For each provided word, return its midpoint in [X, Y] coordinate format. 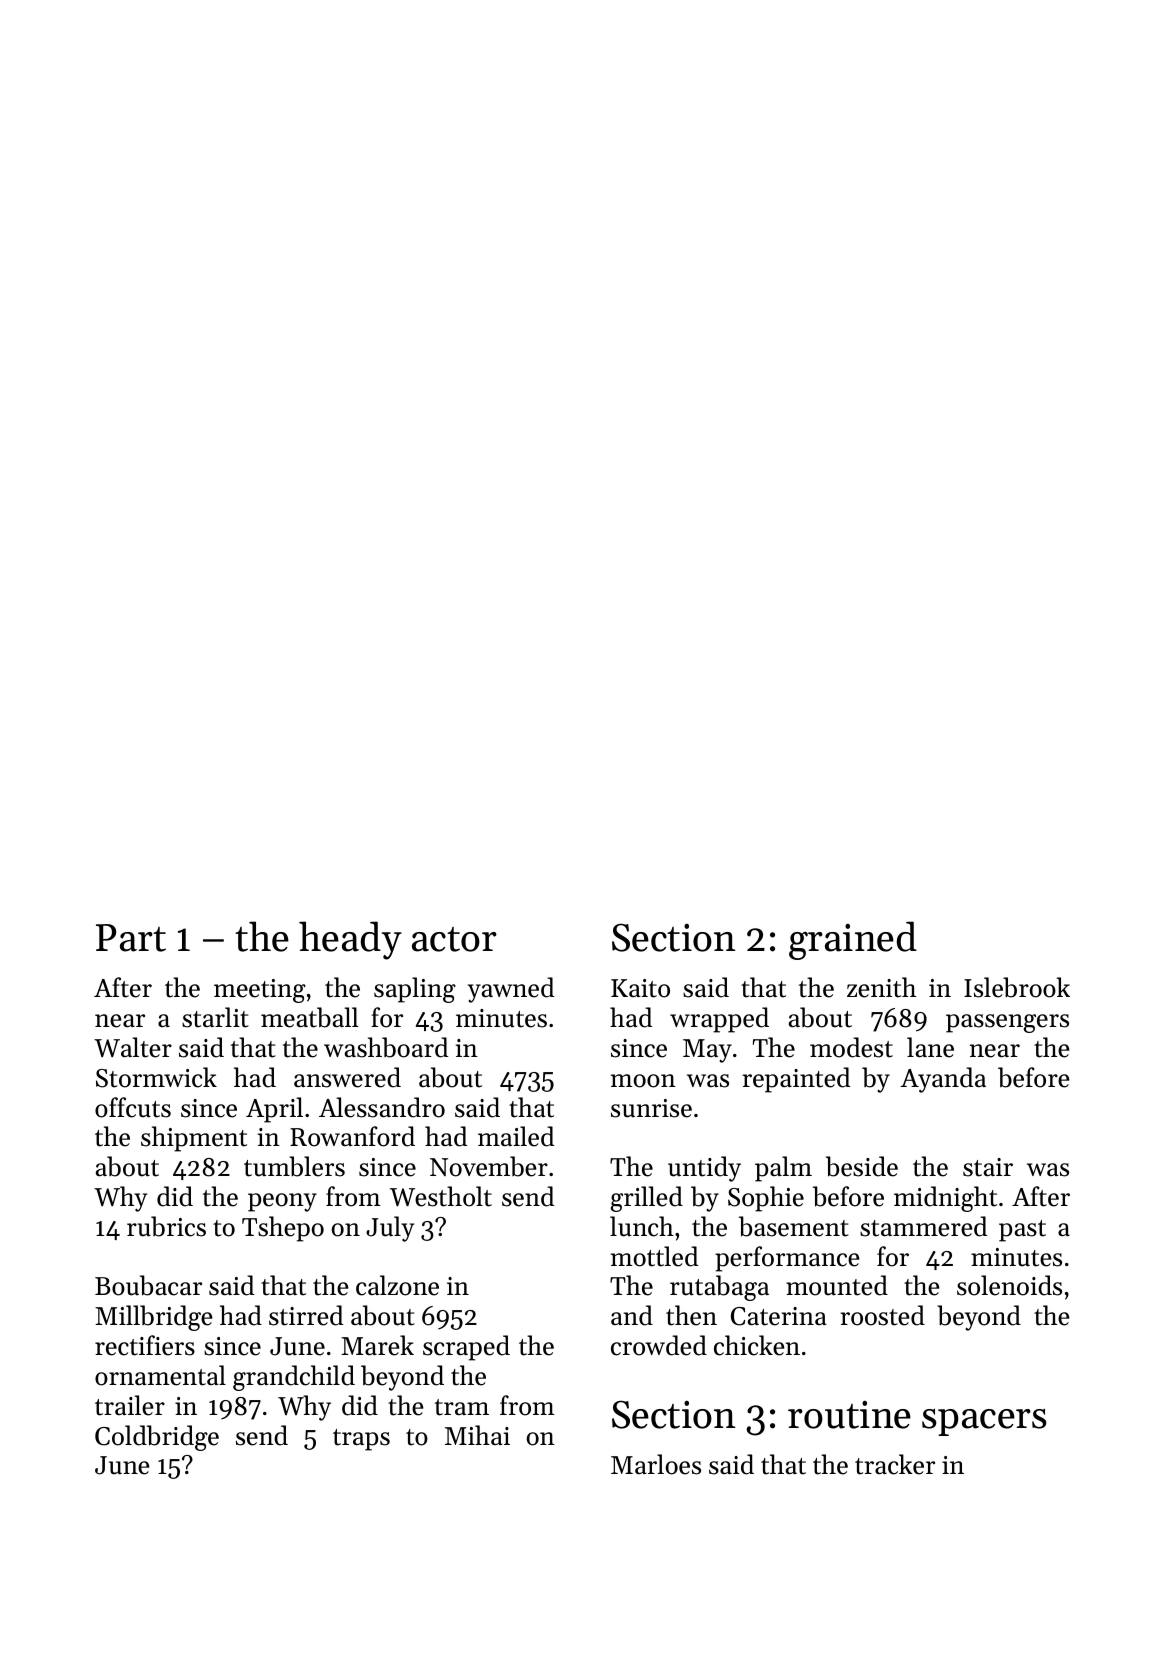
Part [131, 938]
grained [853, 940]
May [707, 1051]
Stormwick [156, 1077]
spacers [984, 1422]
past [1022, 1231]
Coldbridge [157, 1438]
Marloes [656, 1464]
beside [862, 1166]
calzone [397, 1285]
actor [454, 939]
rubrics [166, 1226]
